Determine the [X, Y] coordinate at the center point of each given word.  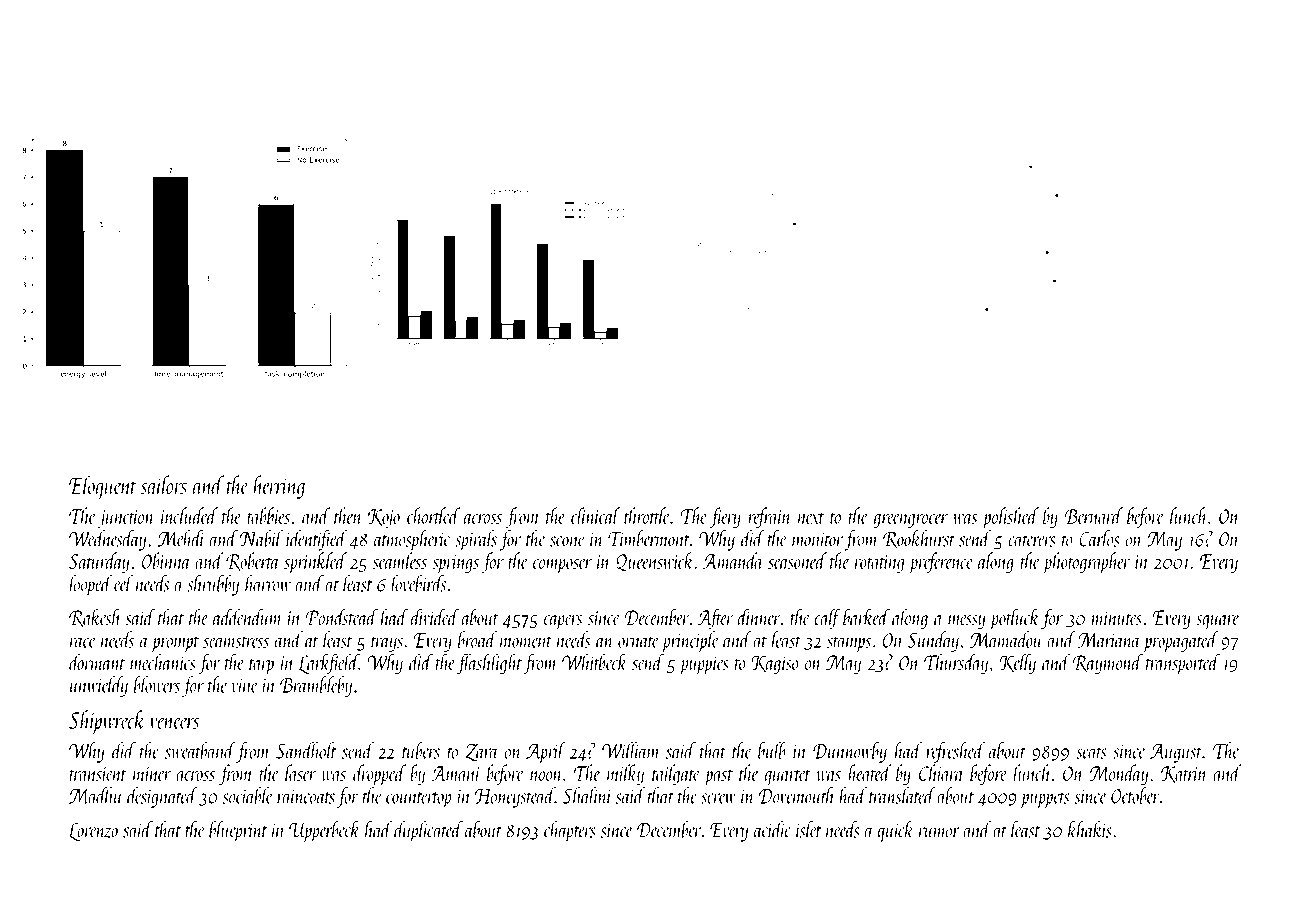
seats [1091, 753]
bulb [772, 750]
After [715, 619]
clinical [595, 515]
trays [387, 644]
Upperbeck [325, 831]
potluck [1015, 619]
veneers [175, 723]
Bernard [1094, 515]
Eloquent [103, 487]
